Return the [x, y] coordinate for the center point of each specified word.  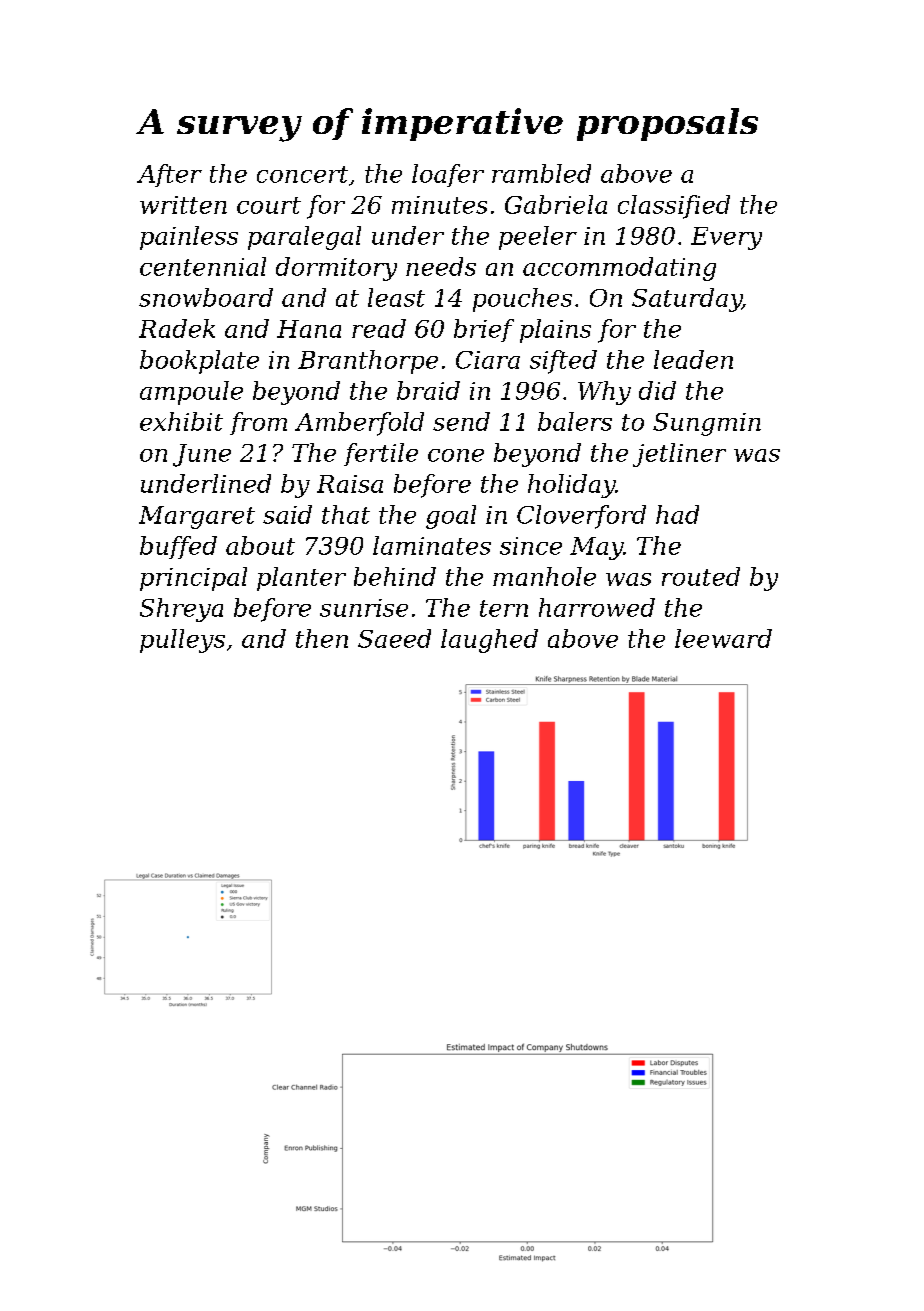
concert [302, 174]
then [322, 638]
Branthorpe [368, 362]
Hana [309, 329]
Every [726, 238]
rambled [541, 173]
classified [674, 207]
